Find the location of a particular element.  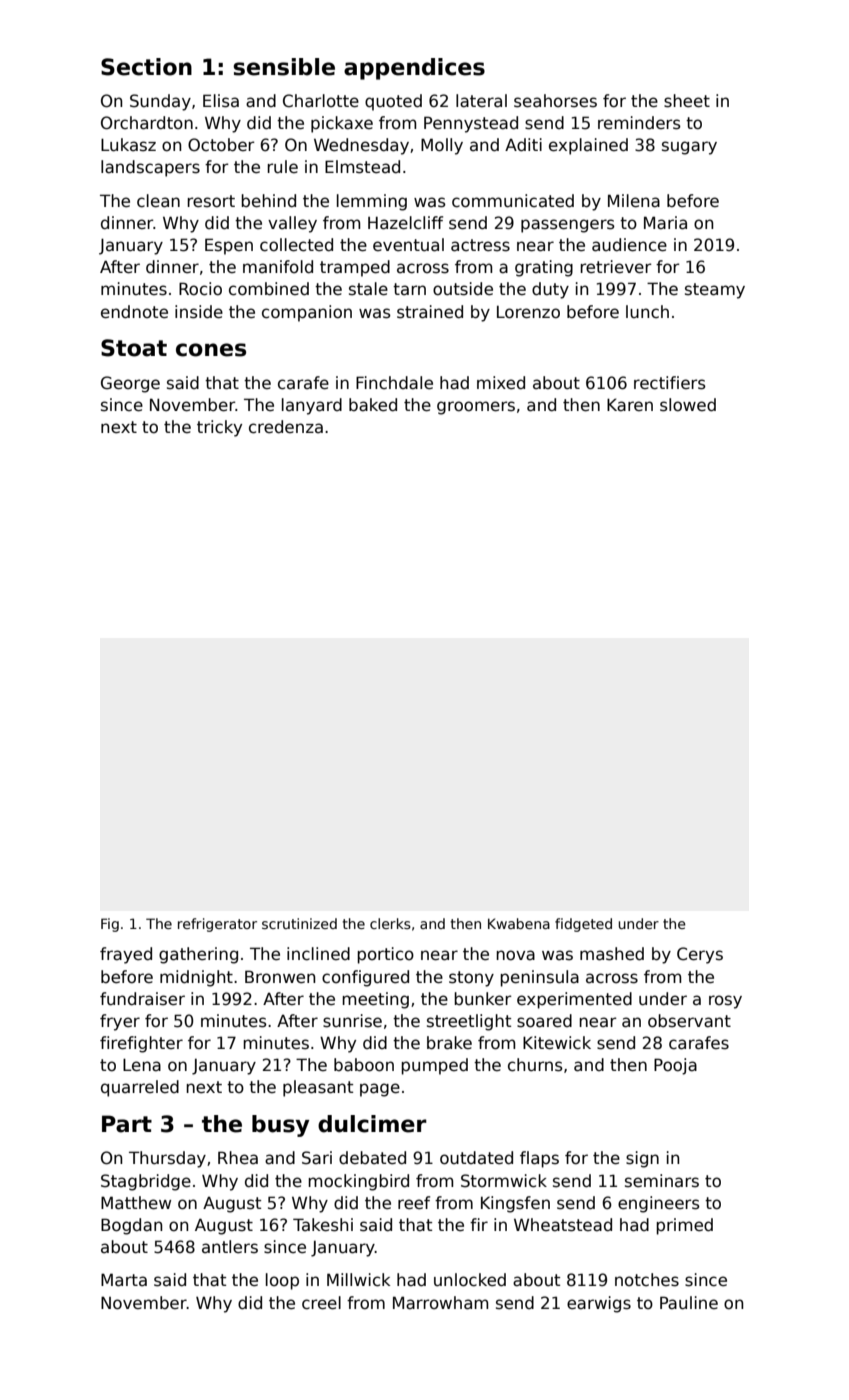

Marta is located at coordinates (124, 1280).
